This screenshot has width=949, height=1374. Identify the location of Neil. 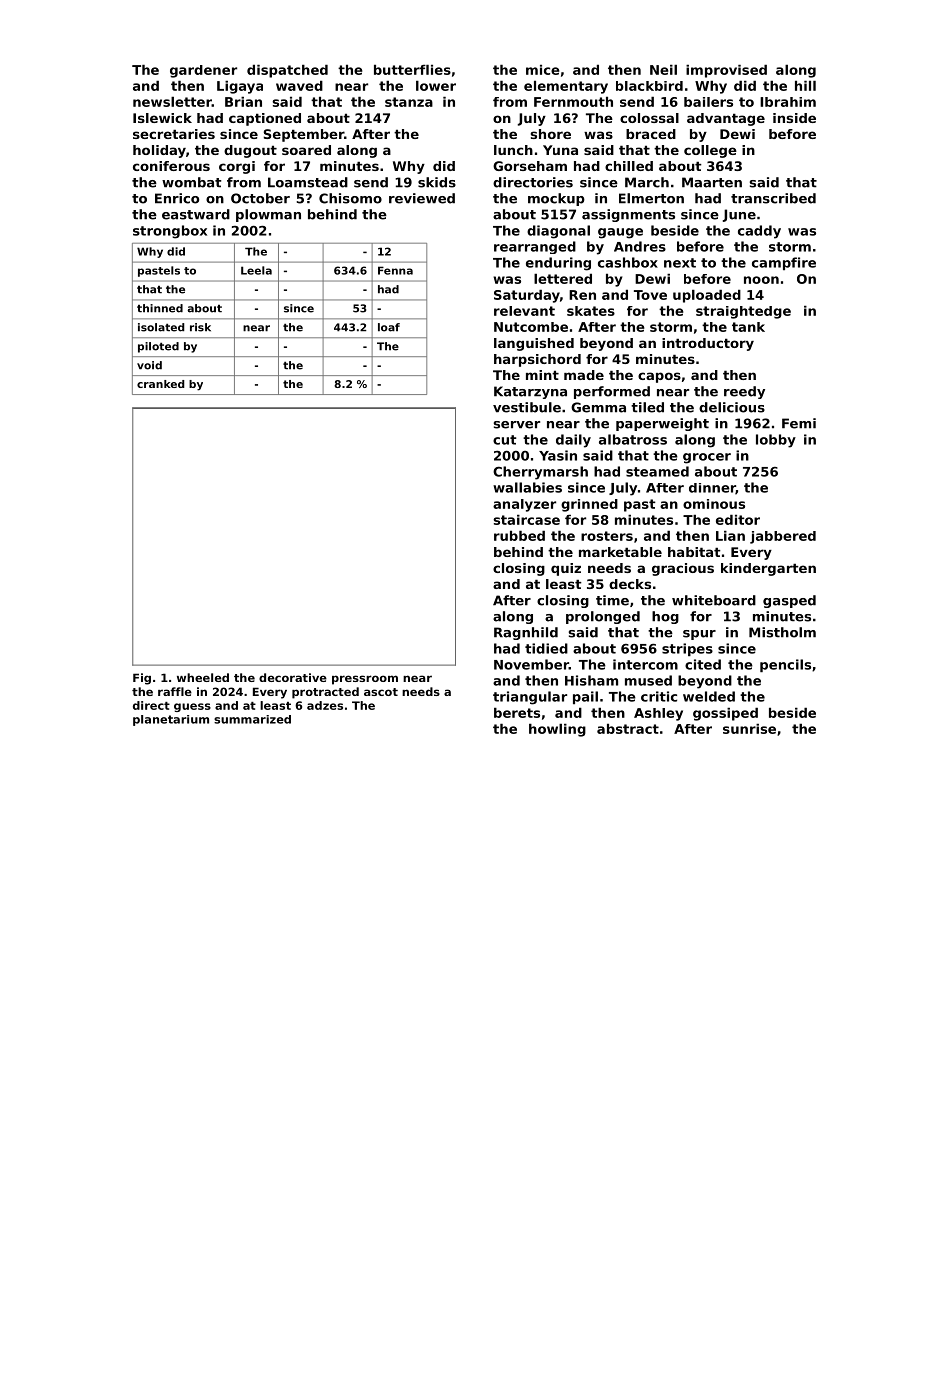
(663, 69).
